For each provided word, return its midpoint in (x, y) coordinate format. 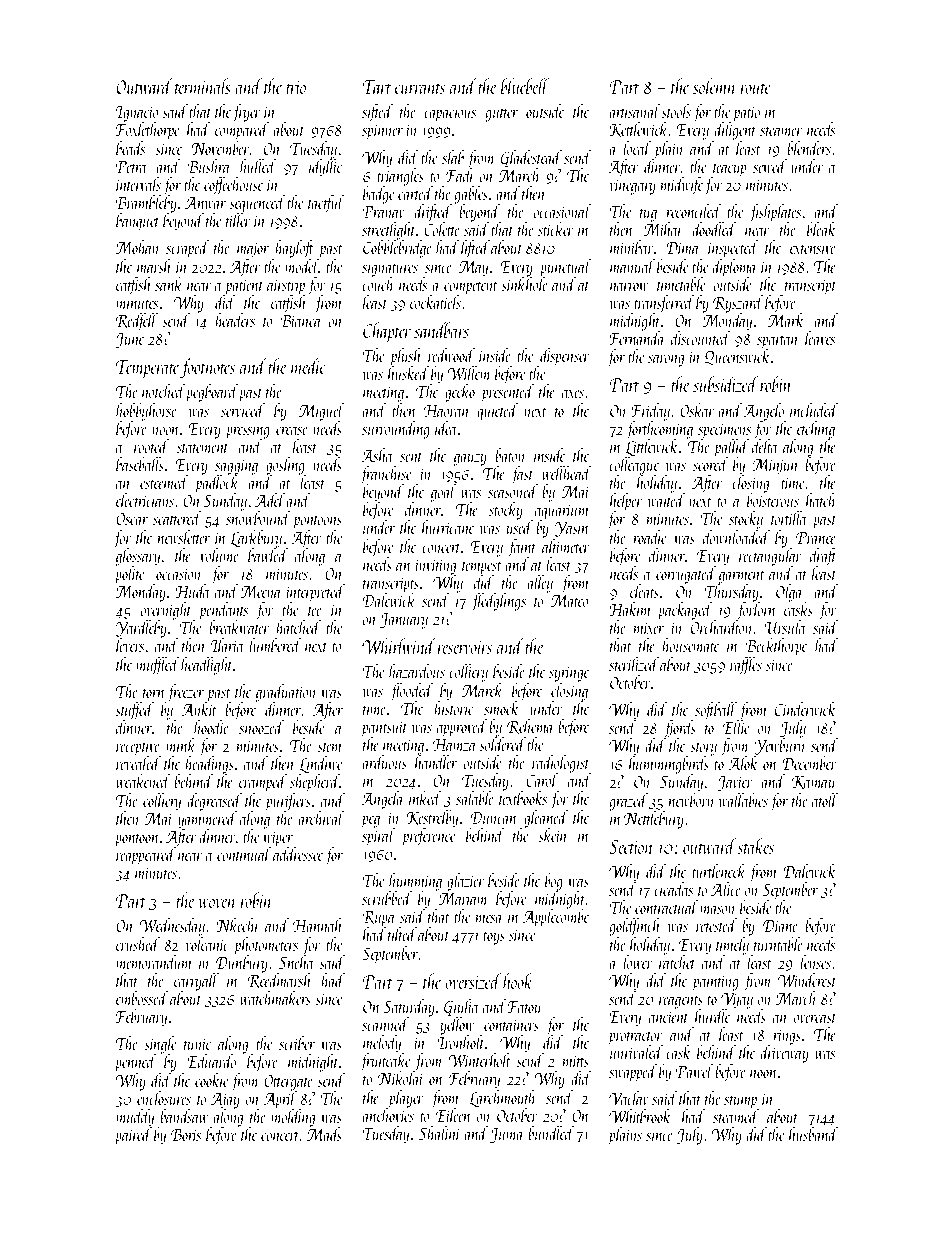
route (755, 88)
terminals (203, 86)
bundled (551, 1133)
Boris (186, 1134)
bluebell (525, 86)
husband (813, 1134)
